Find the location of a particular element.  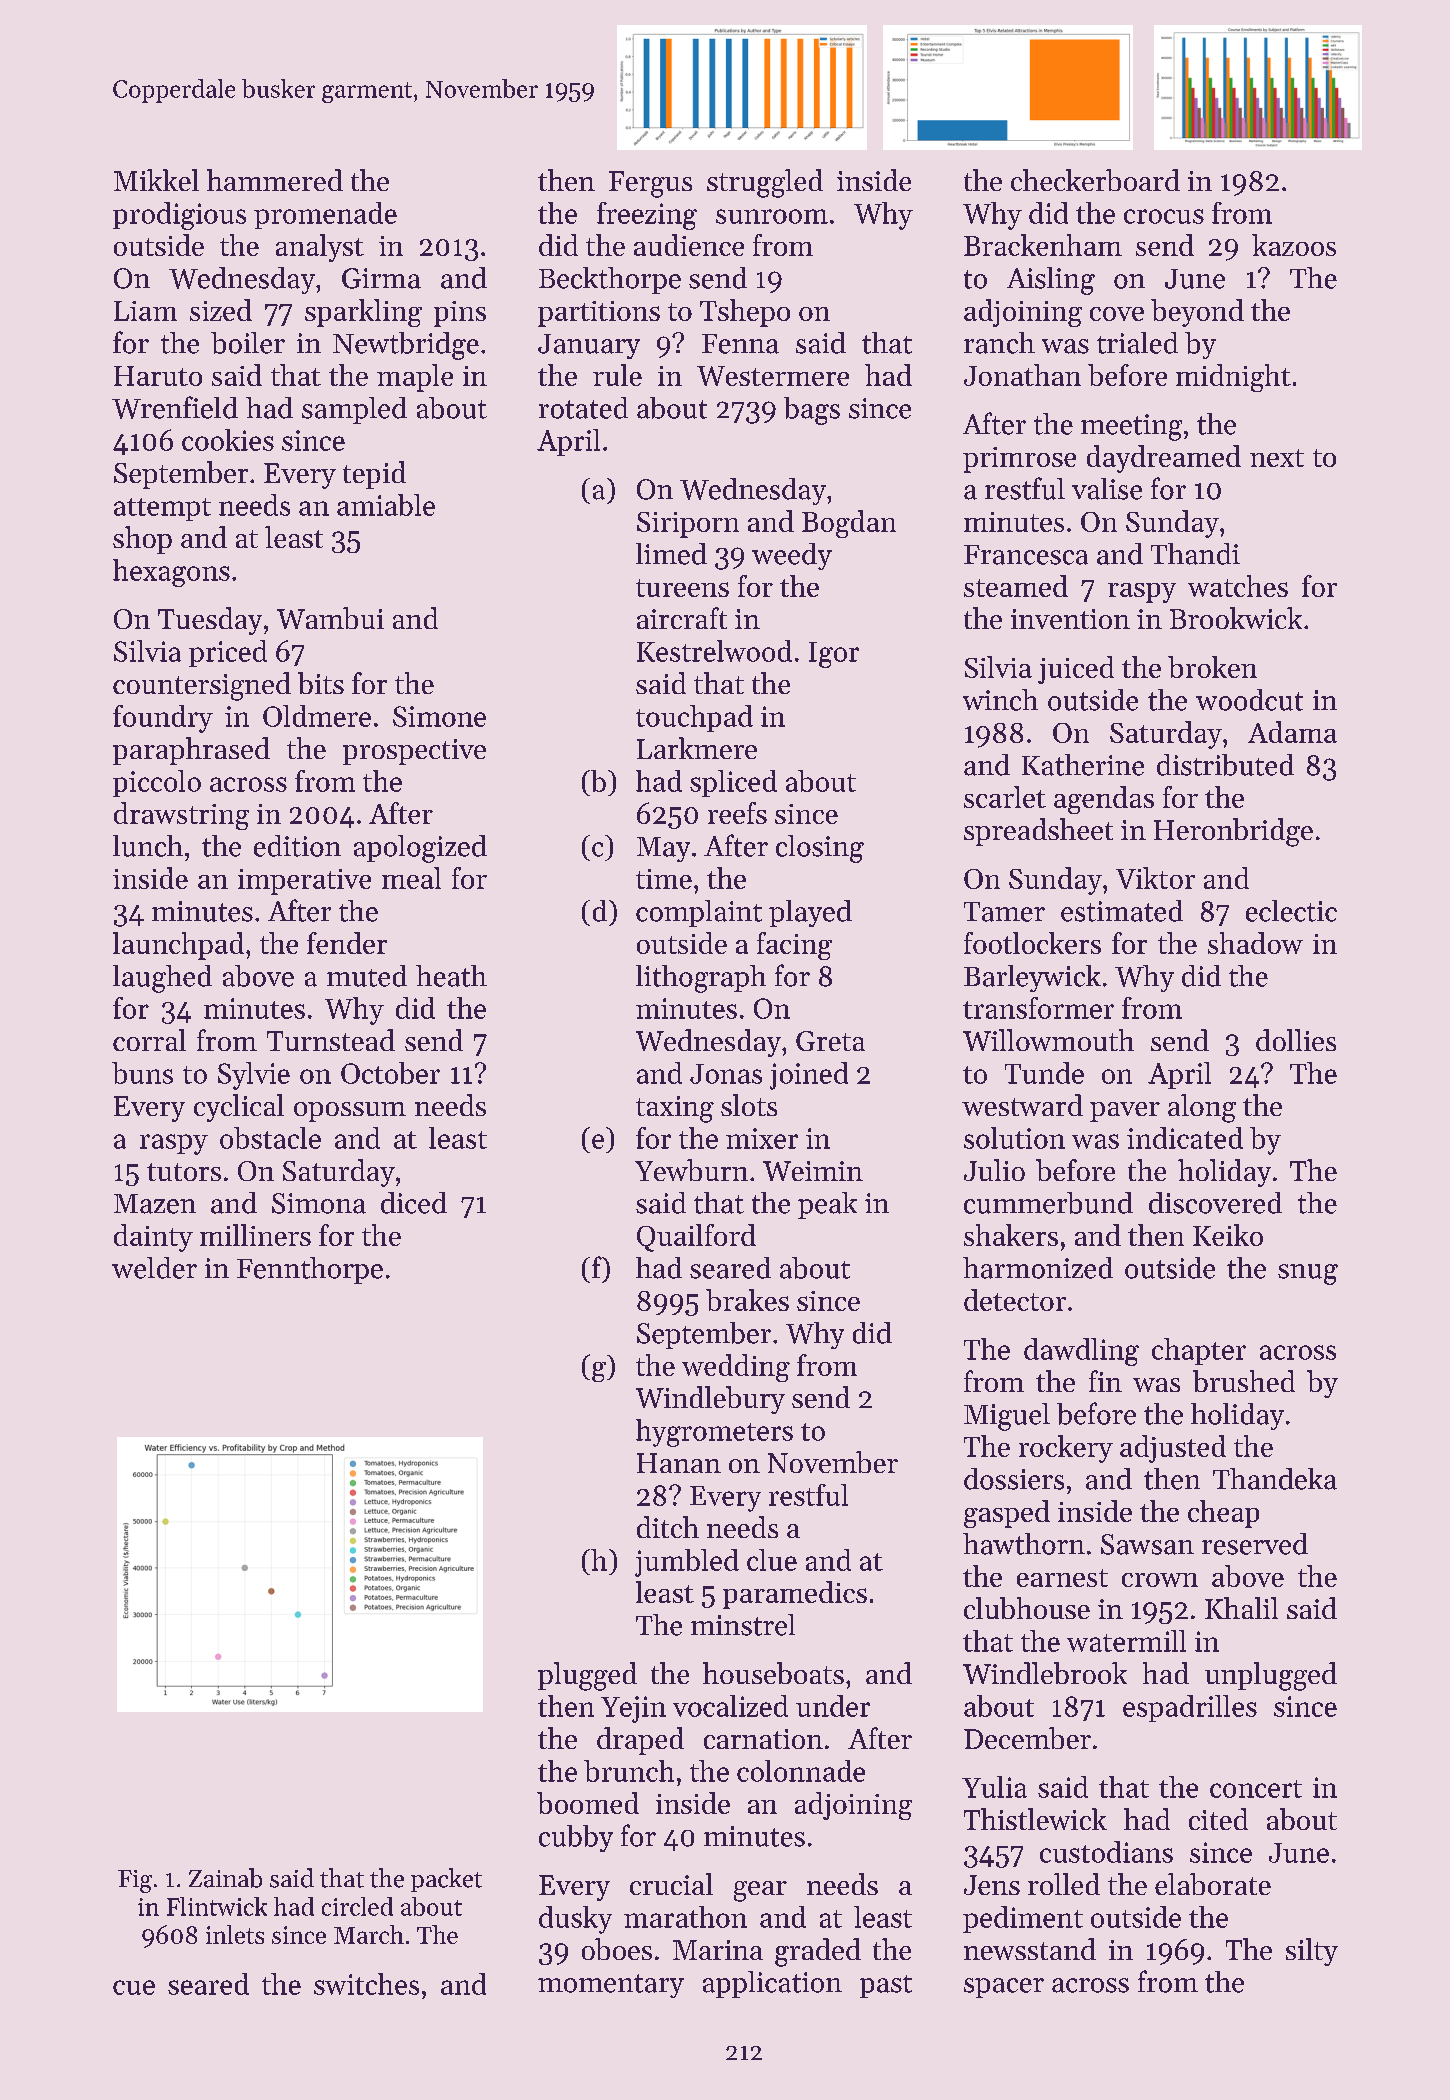

Brackenham is located at coordinates (1043, 245).
